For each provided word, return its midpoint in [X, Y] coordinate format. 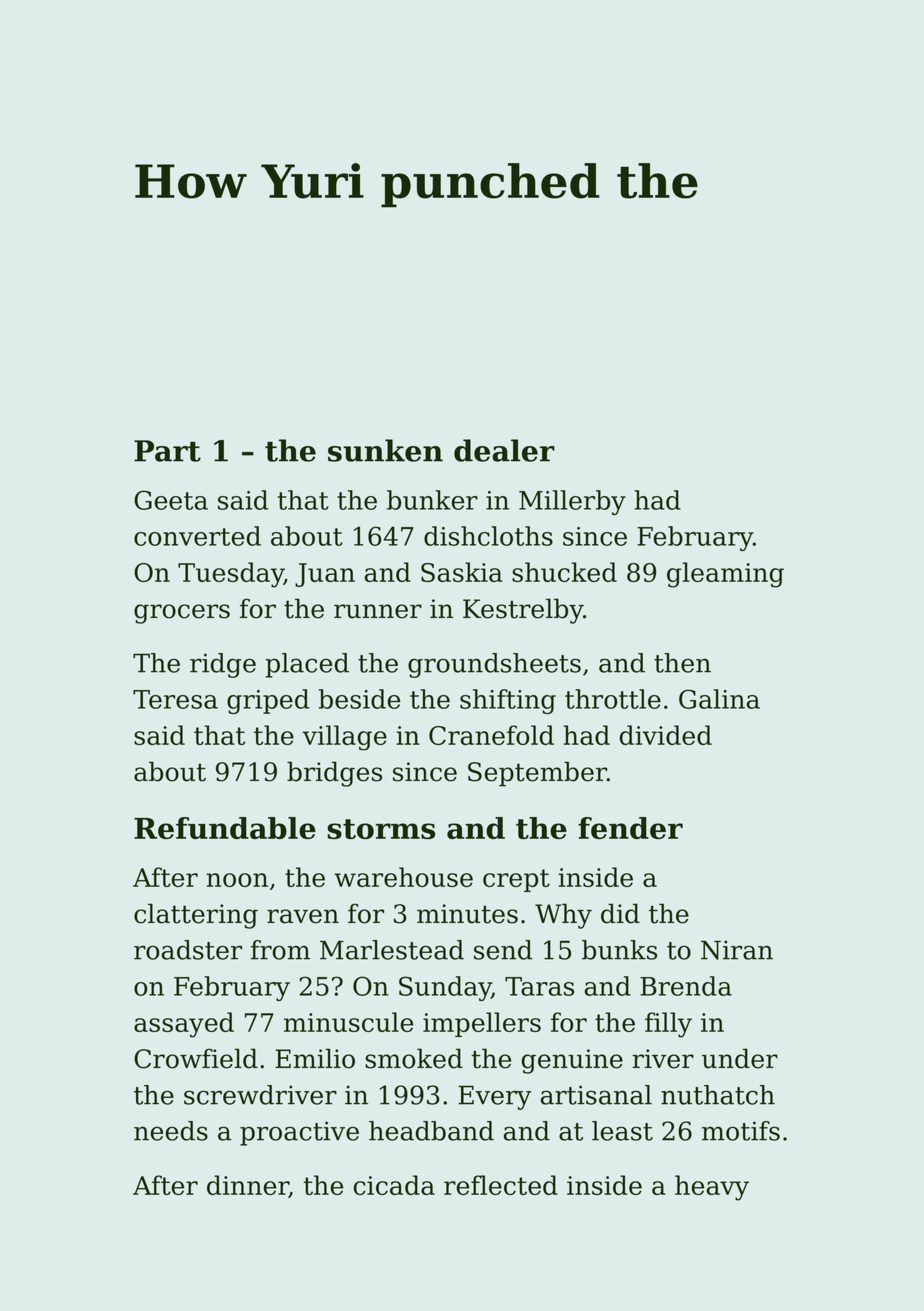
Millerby [572, 502]
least [622, 1131]
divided [666, 735]
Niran [737, 950]
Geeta [171, 500]
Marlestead [392, 950]
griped [268, 701]
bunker [432, 500]
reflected [501, 1185]
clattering [196, 916]
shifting [508, 701]
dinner [248, 1186]
